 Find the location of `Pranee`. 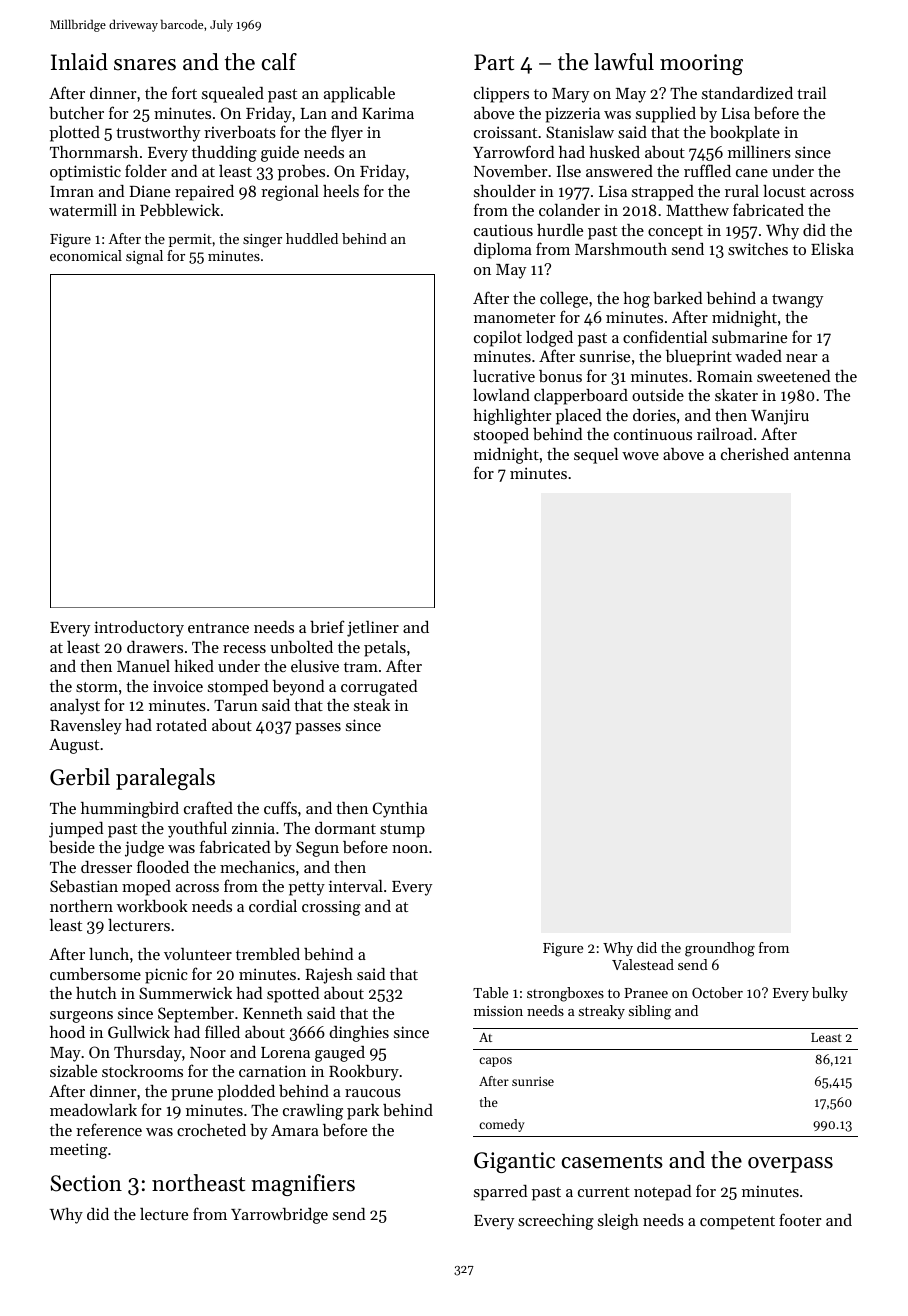

Pranee is located at coordinates (646, 993).
